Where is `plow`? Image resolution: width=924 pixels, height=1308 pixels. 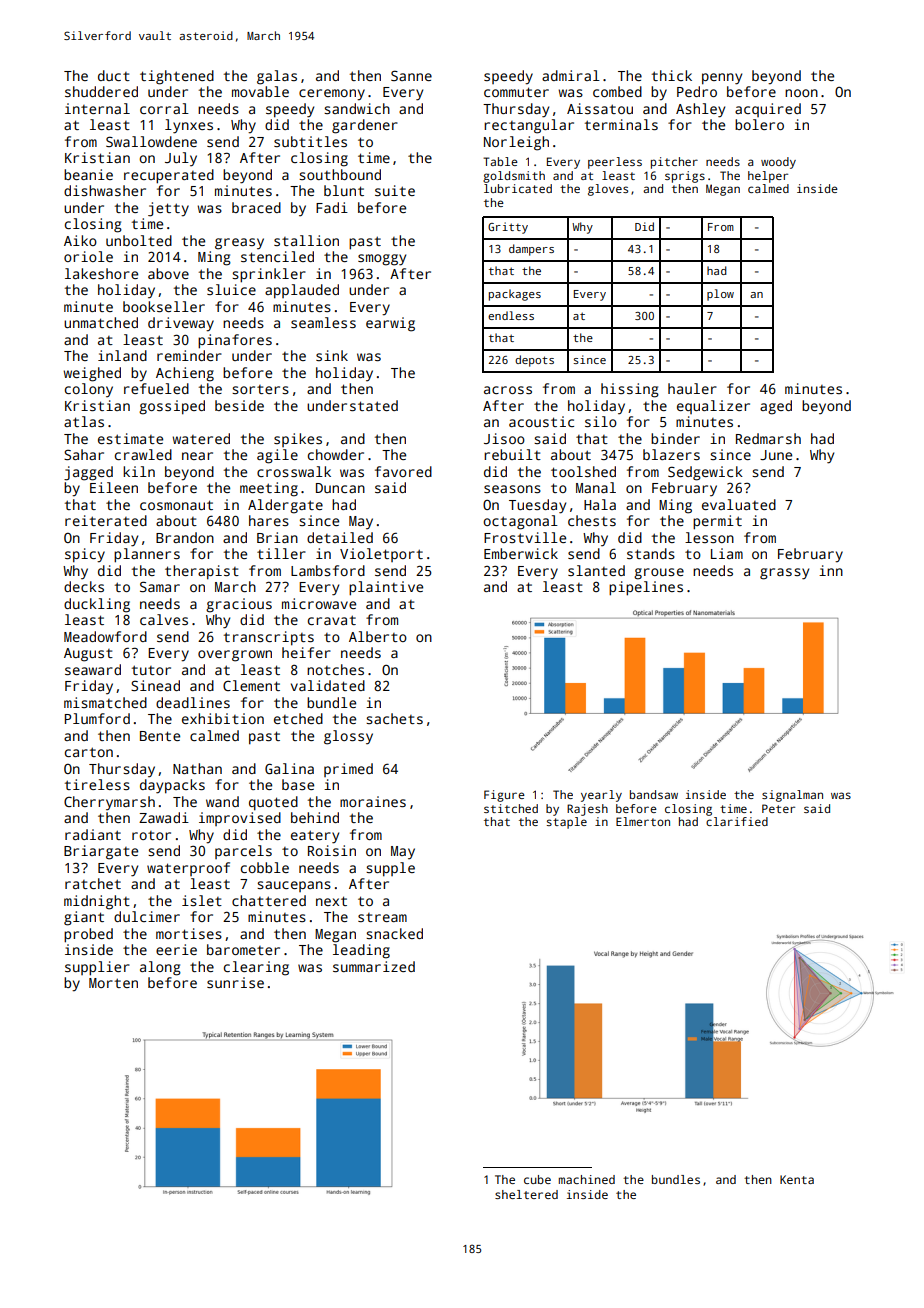
plow is located at coordinates (720, 295).
